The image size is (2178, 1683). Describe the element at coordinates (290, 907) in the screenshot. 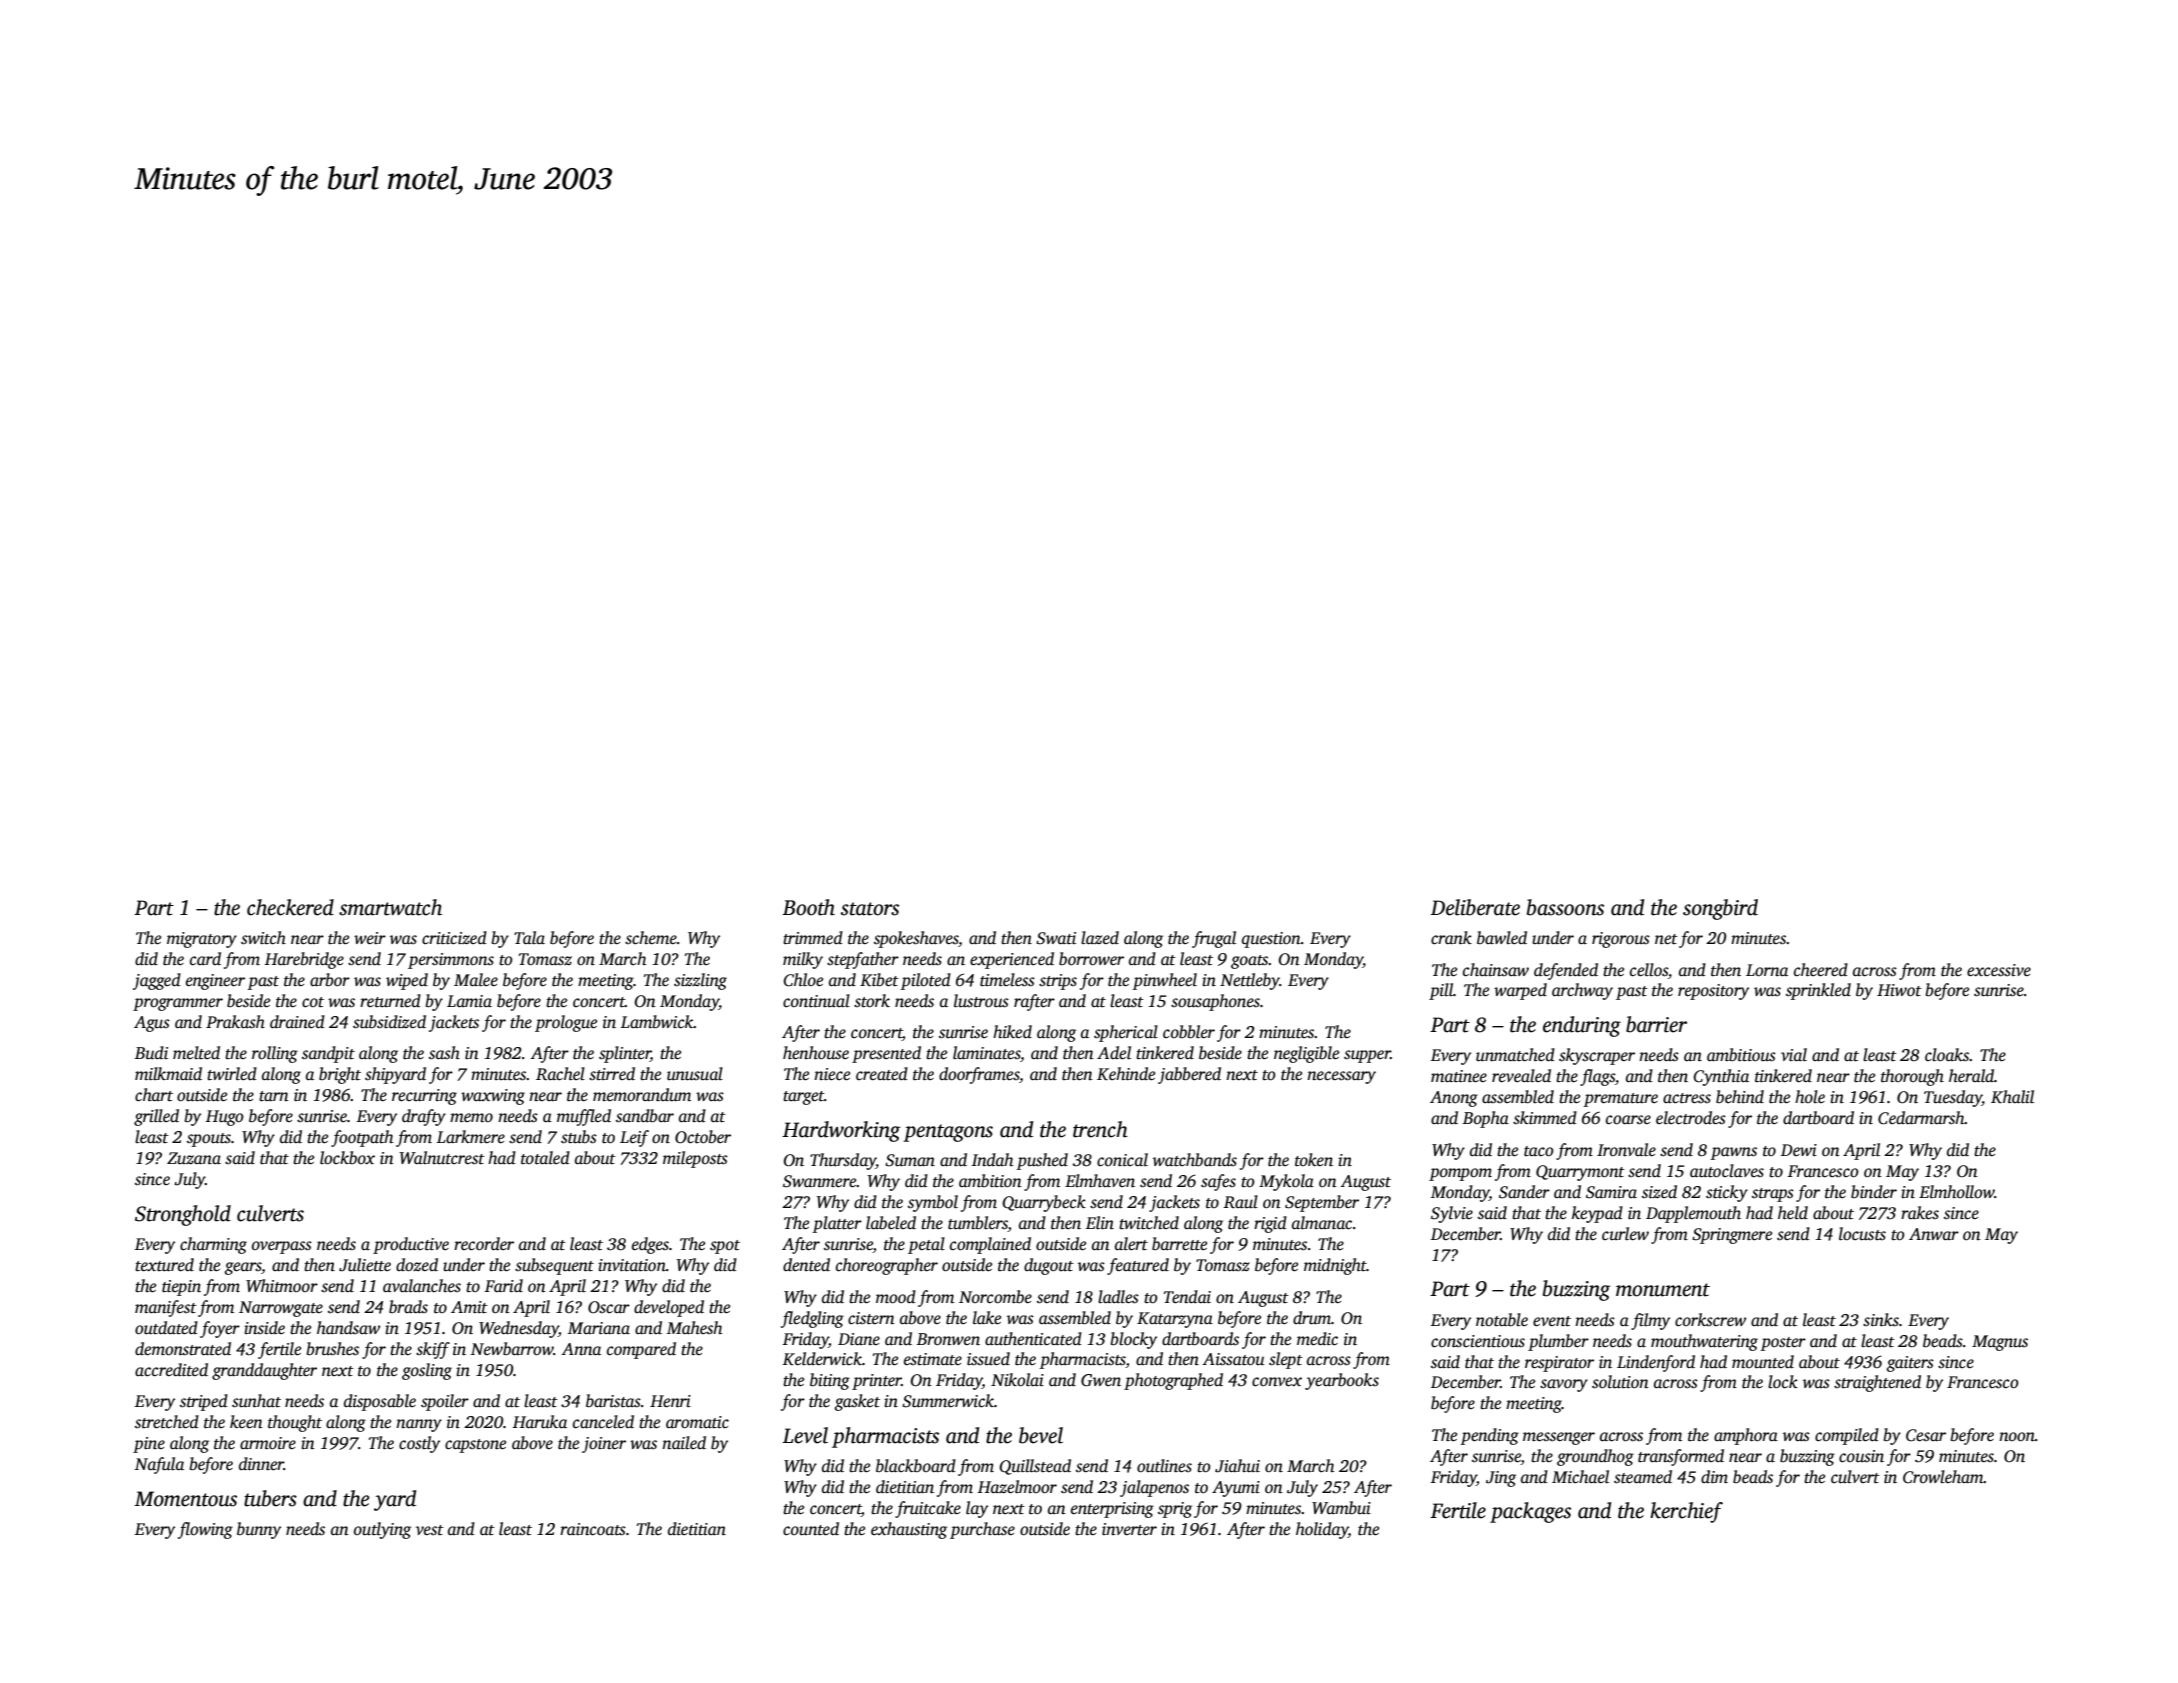

I see `checkered` at that location.
